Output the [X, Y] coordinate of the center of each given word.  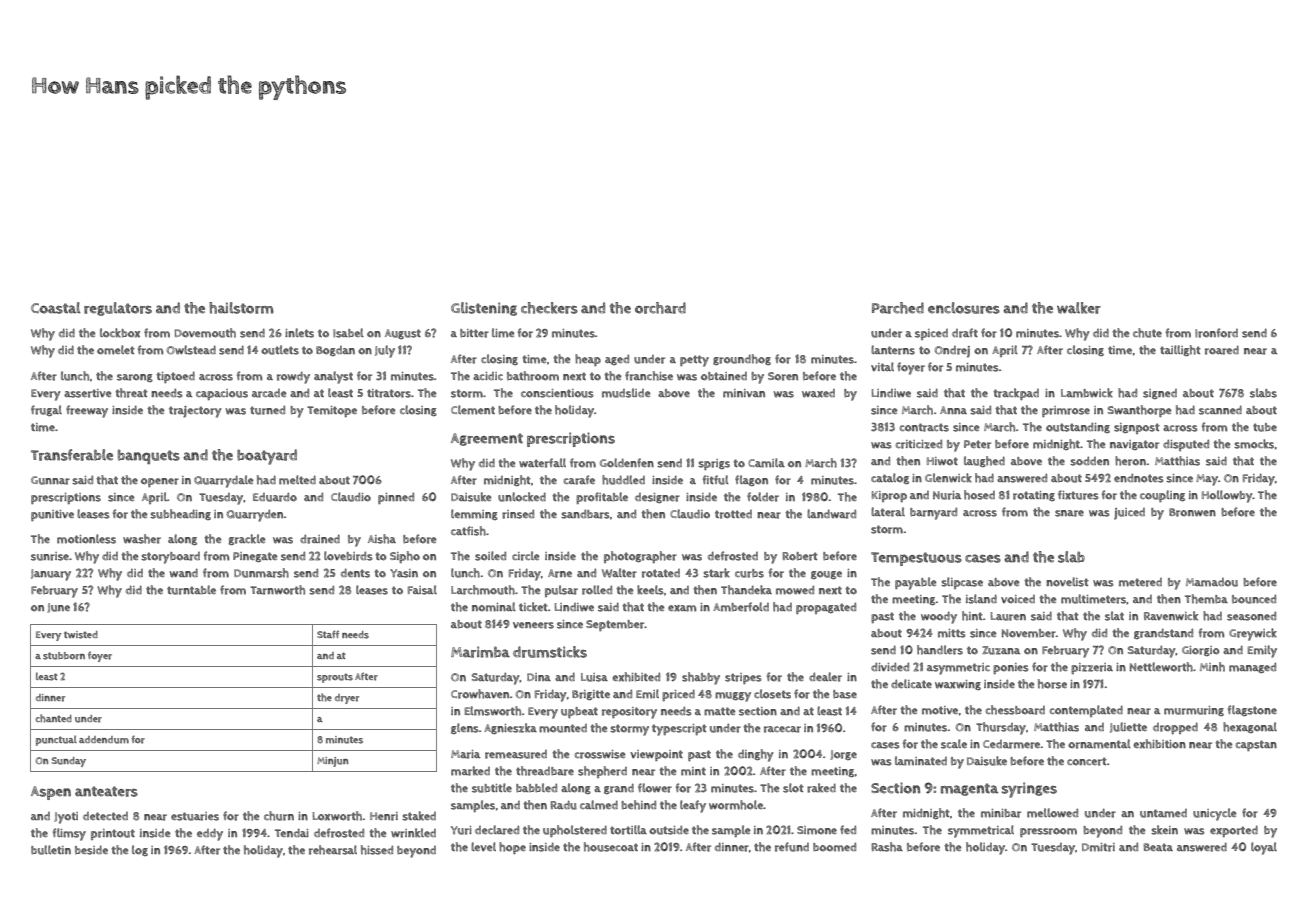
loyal [1264, 848]
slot [793, 788]
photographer [640, 557]
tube [1265, 427]
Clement [473, 410]
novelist [1067, 582]
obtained [724, 376]
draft [965, 333]
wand [183, 573]
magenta [969, 789]
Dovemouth [205, 333]
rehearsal [333, 850]
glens [465, 728]
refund [792, 847]
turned [267, 410]
